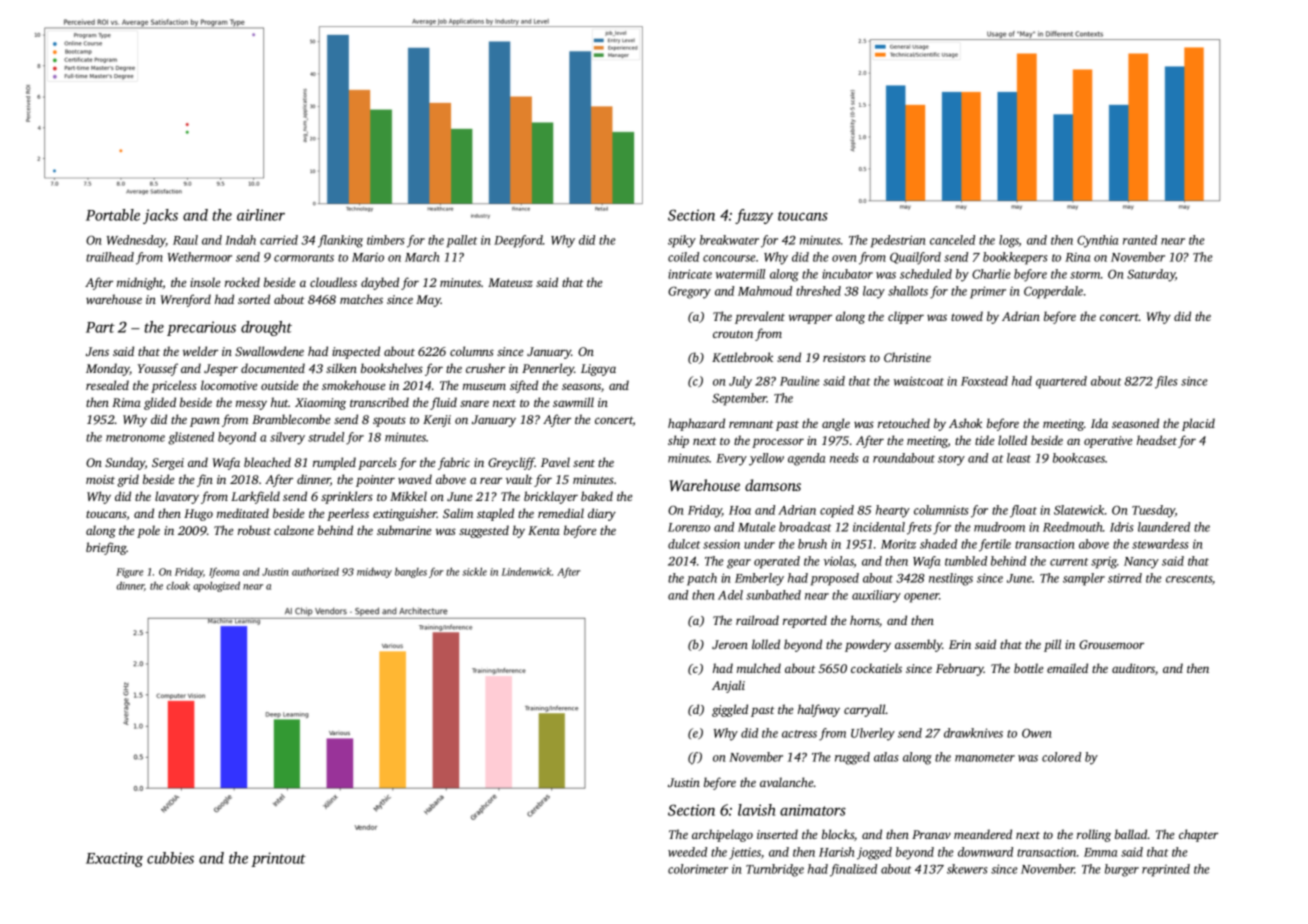 This screenshot has width=1308, height=924. What do you see at coordinates (733, 334) in the screenshot?
I see `crouton` at bounding box center [733, 334].
